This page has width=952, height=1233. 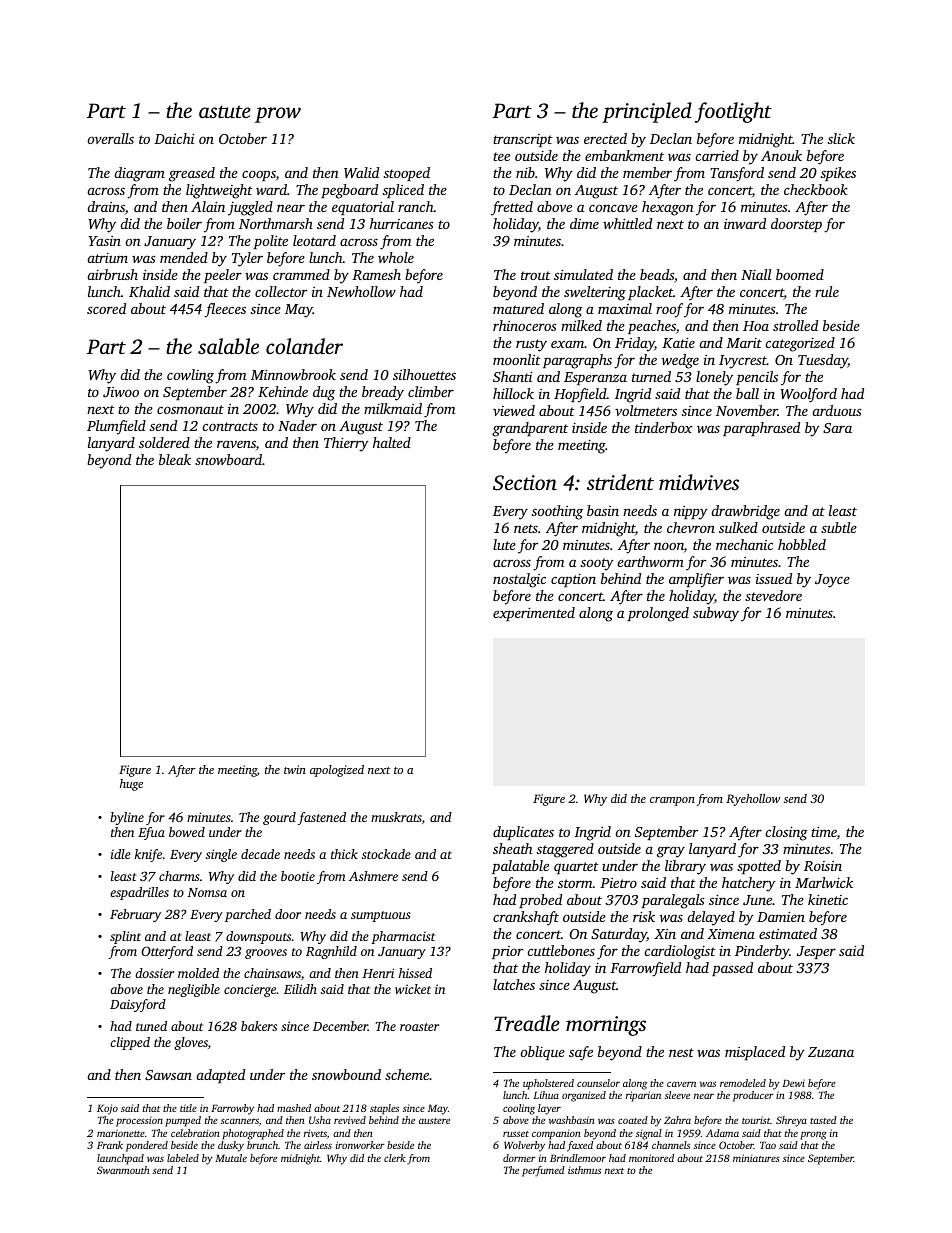 I want to click on Swanmouth, so click(x=123, y=1170).
